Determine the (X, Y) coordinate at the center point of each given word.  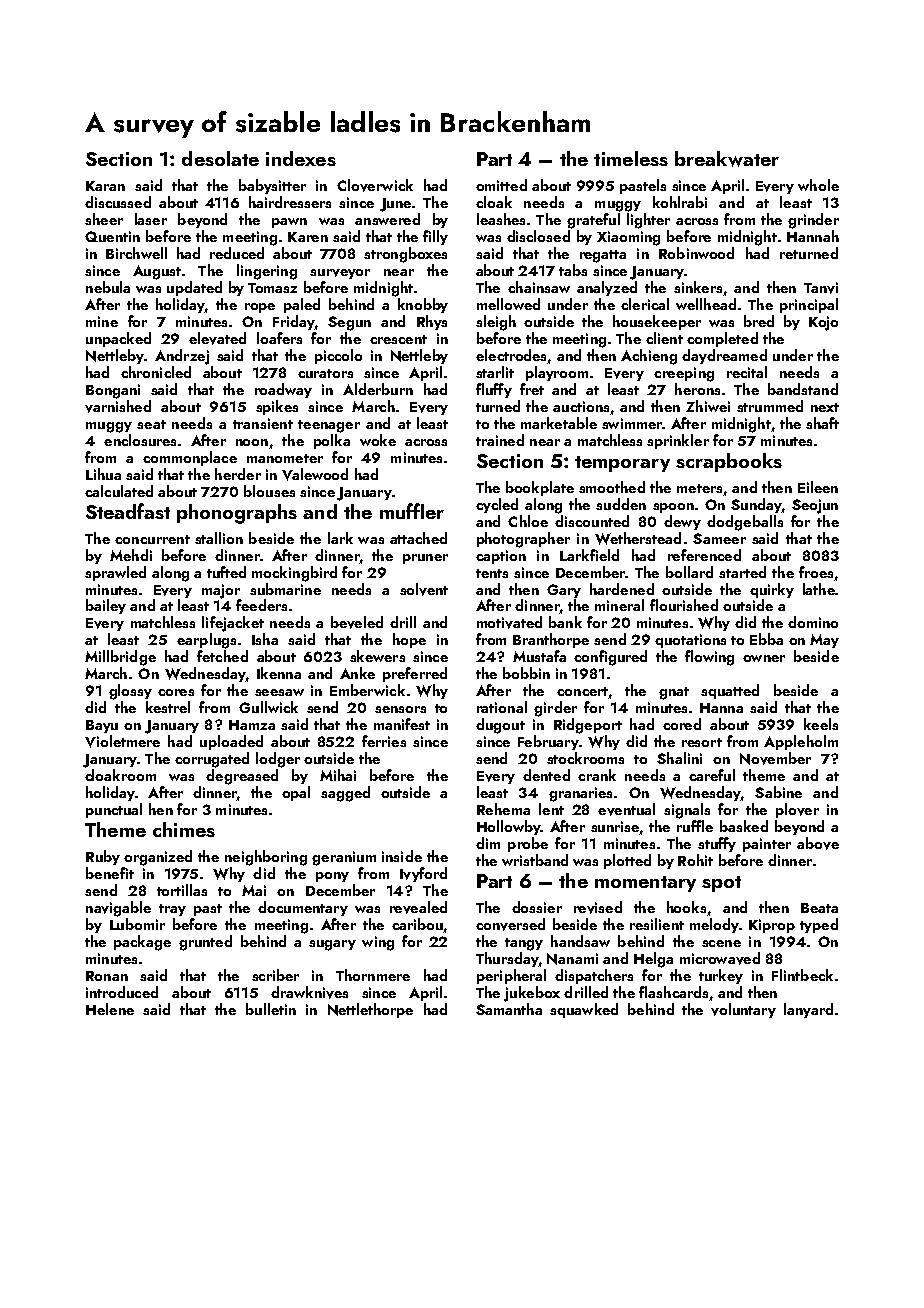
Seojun (815, 506)
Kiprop (772, 926)
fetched (222, 656)
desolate (220, 158)
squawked (584, 1010)
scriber (275, 975)
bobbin (526, 673)
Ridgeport (588, 726)
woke (378, 440)
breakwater (727, 159)
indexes (301, 158)
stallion (219, 538)
